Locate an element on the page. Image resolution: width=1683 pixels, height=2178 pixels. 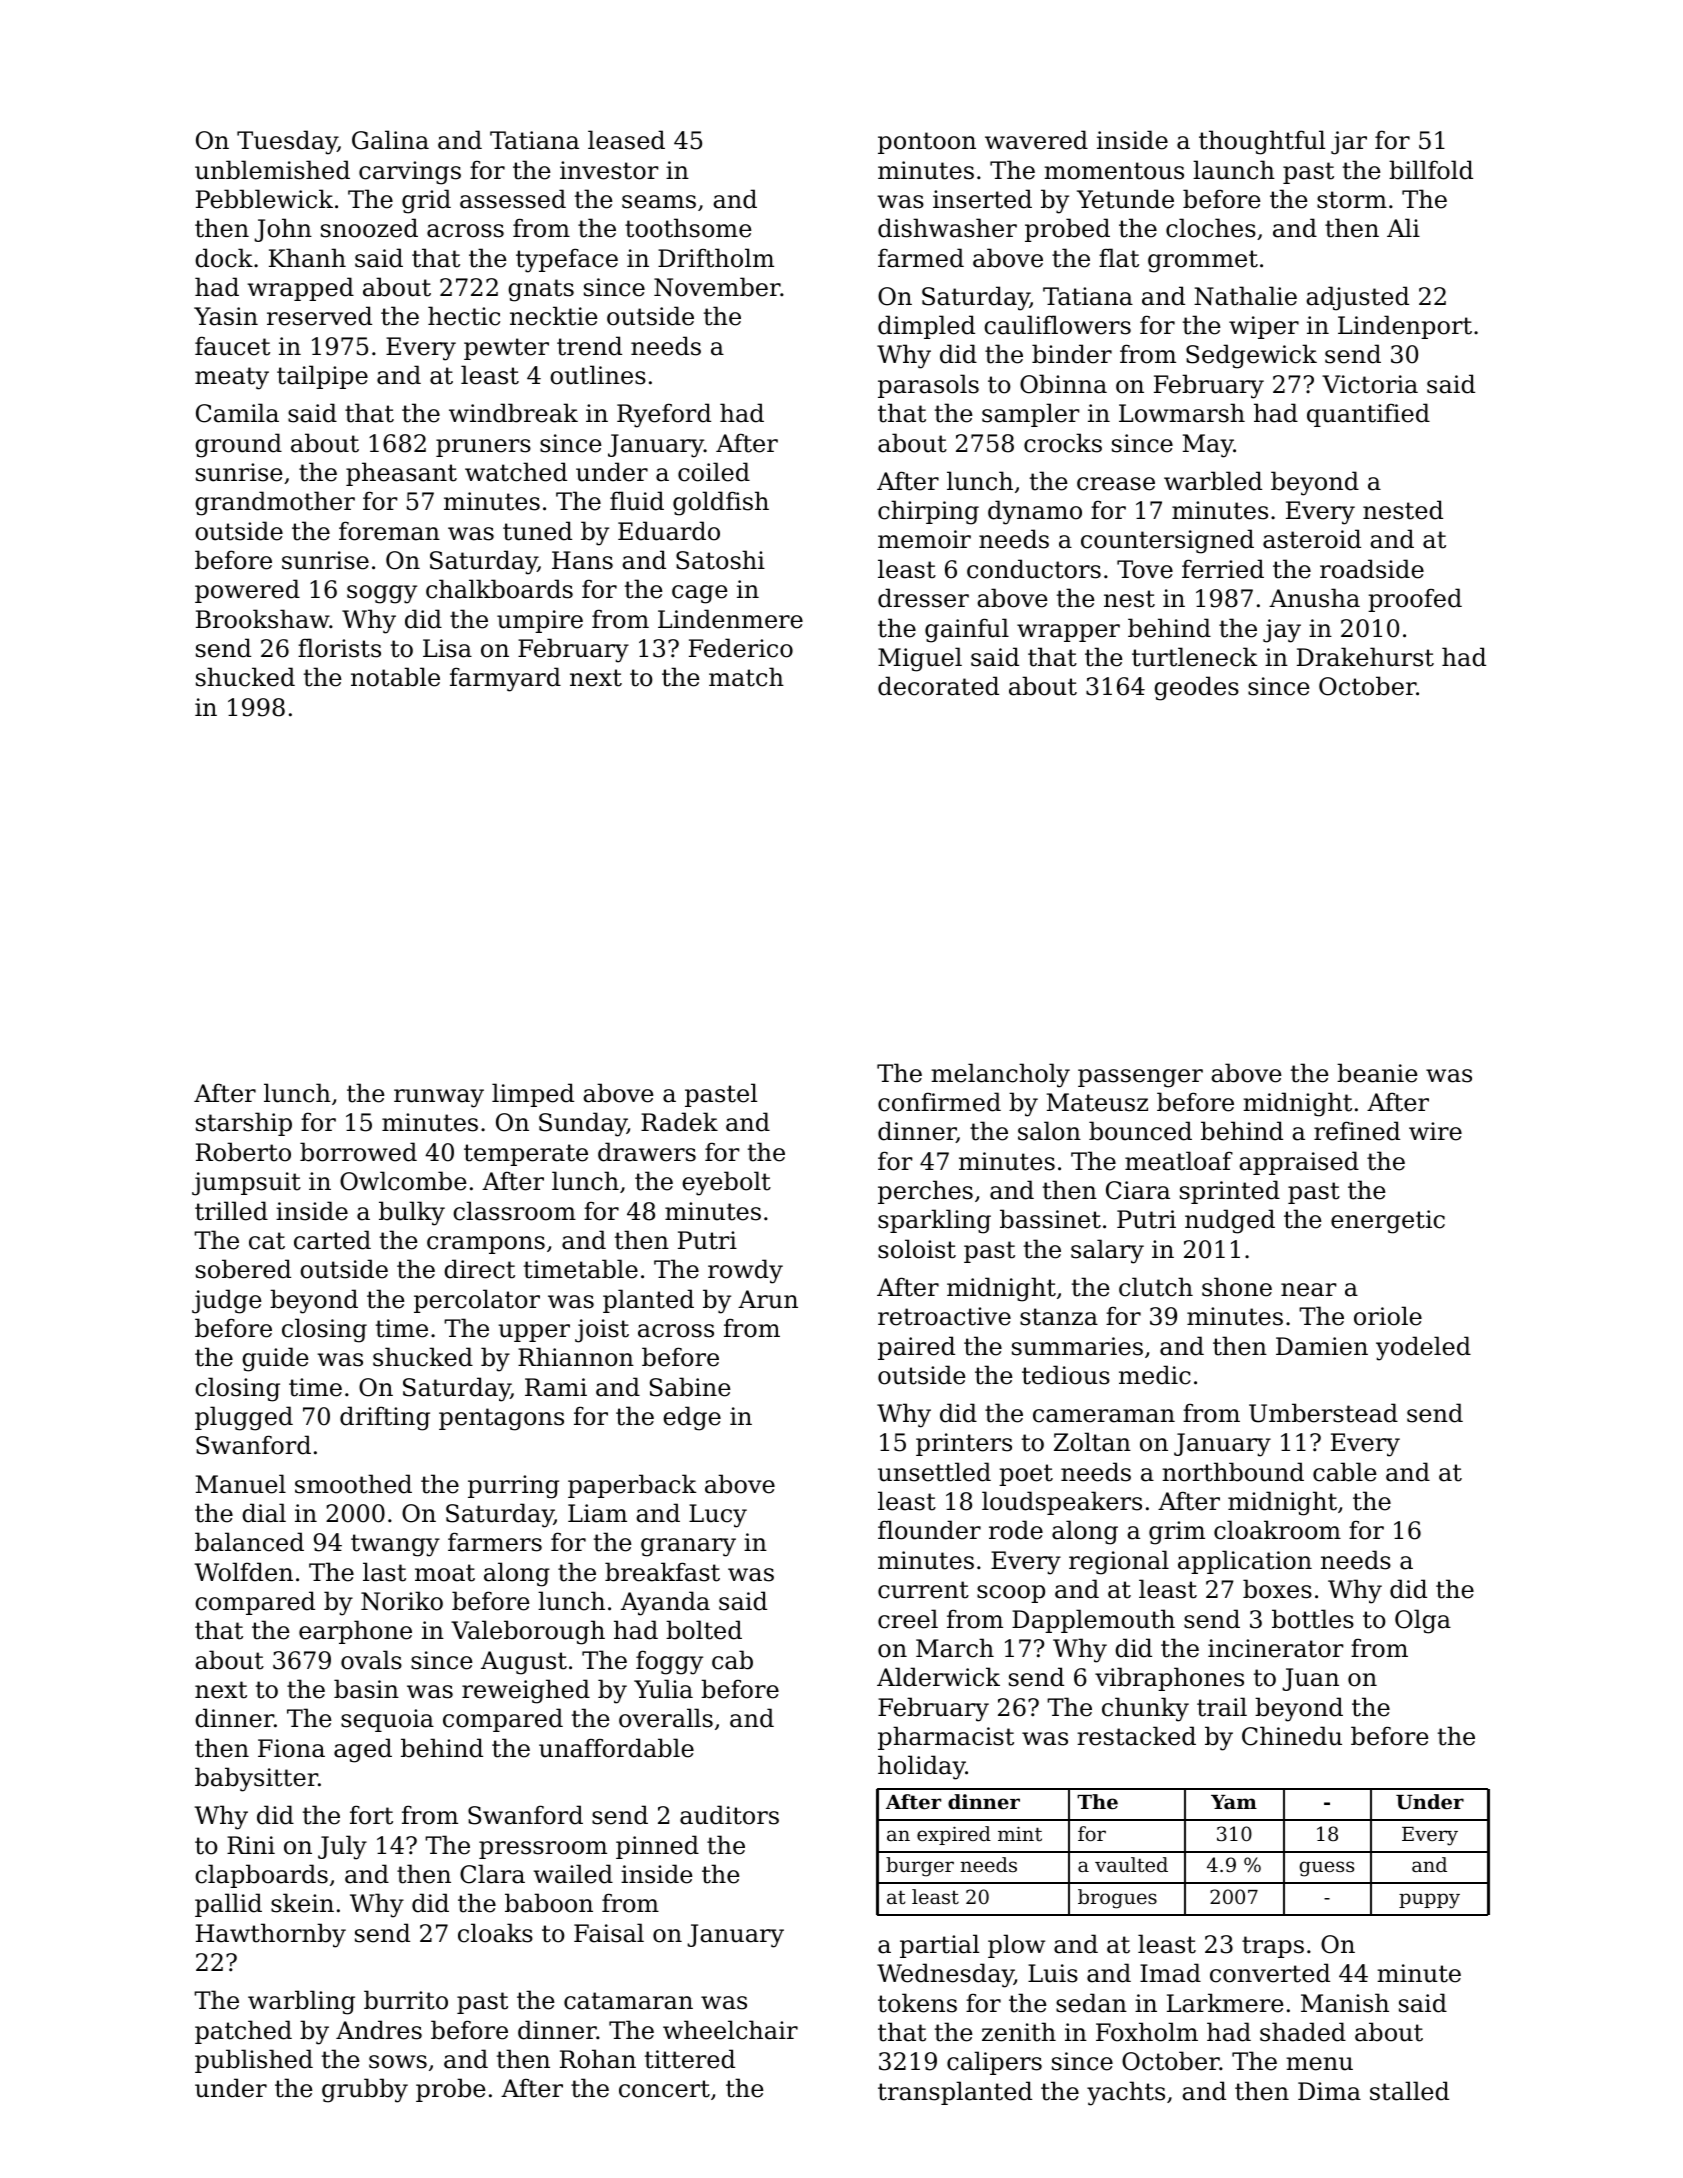
Arun is located at coordinates (768, 1299).
